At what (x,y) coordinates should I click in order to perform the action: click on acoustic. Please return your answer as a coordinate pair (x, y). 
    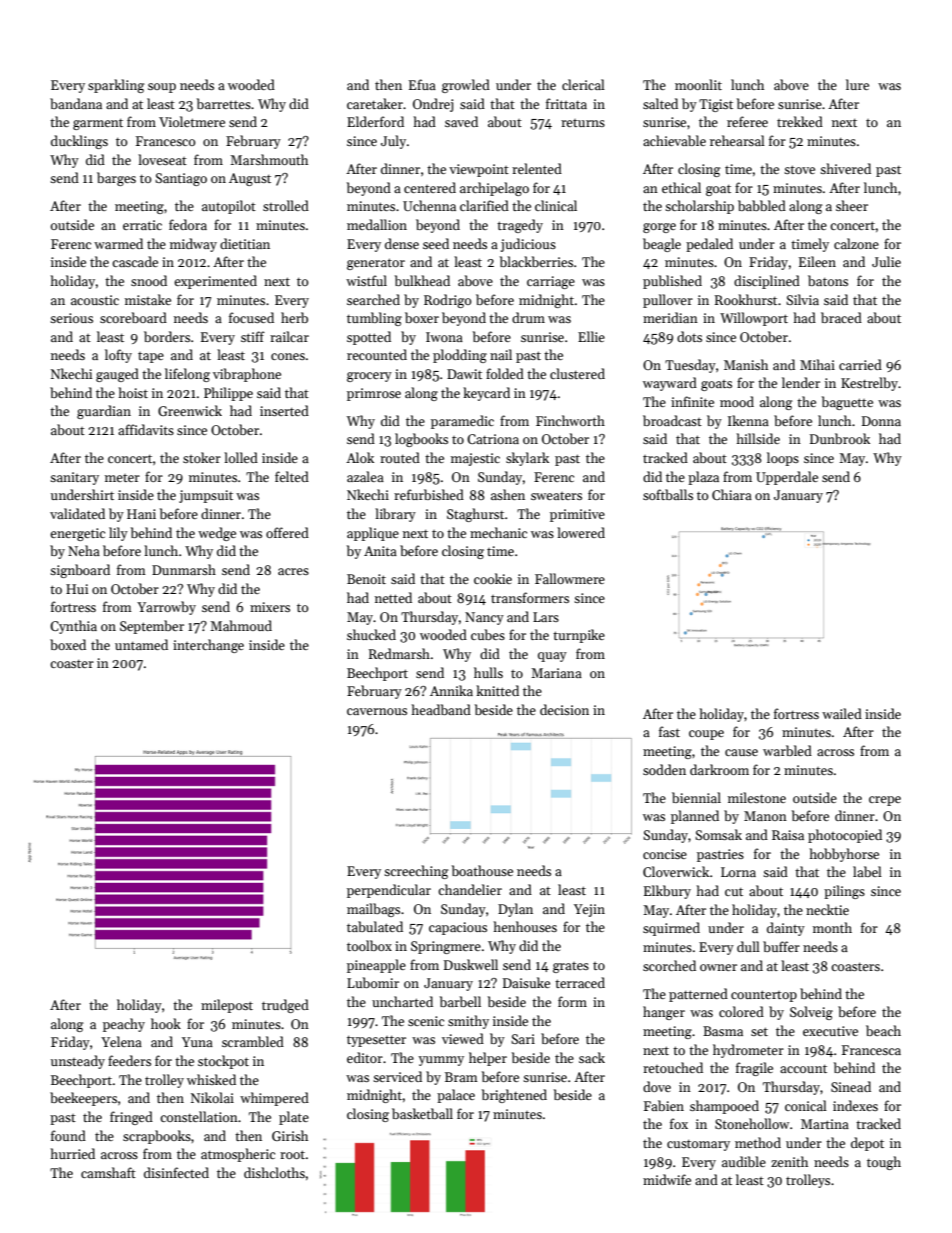
    Looking at the image, I should click on (95, 300).
